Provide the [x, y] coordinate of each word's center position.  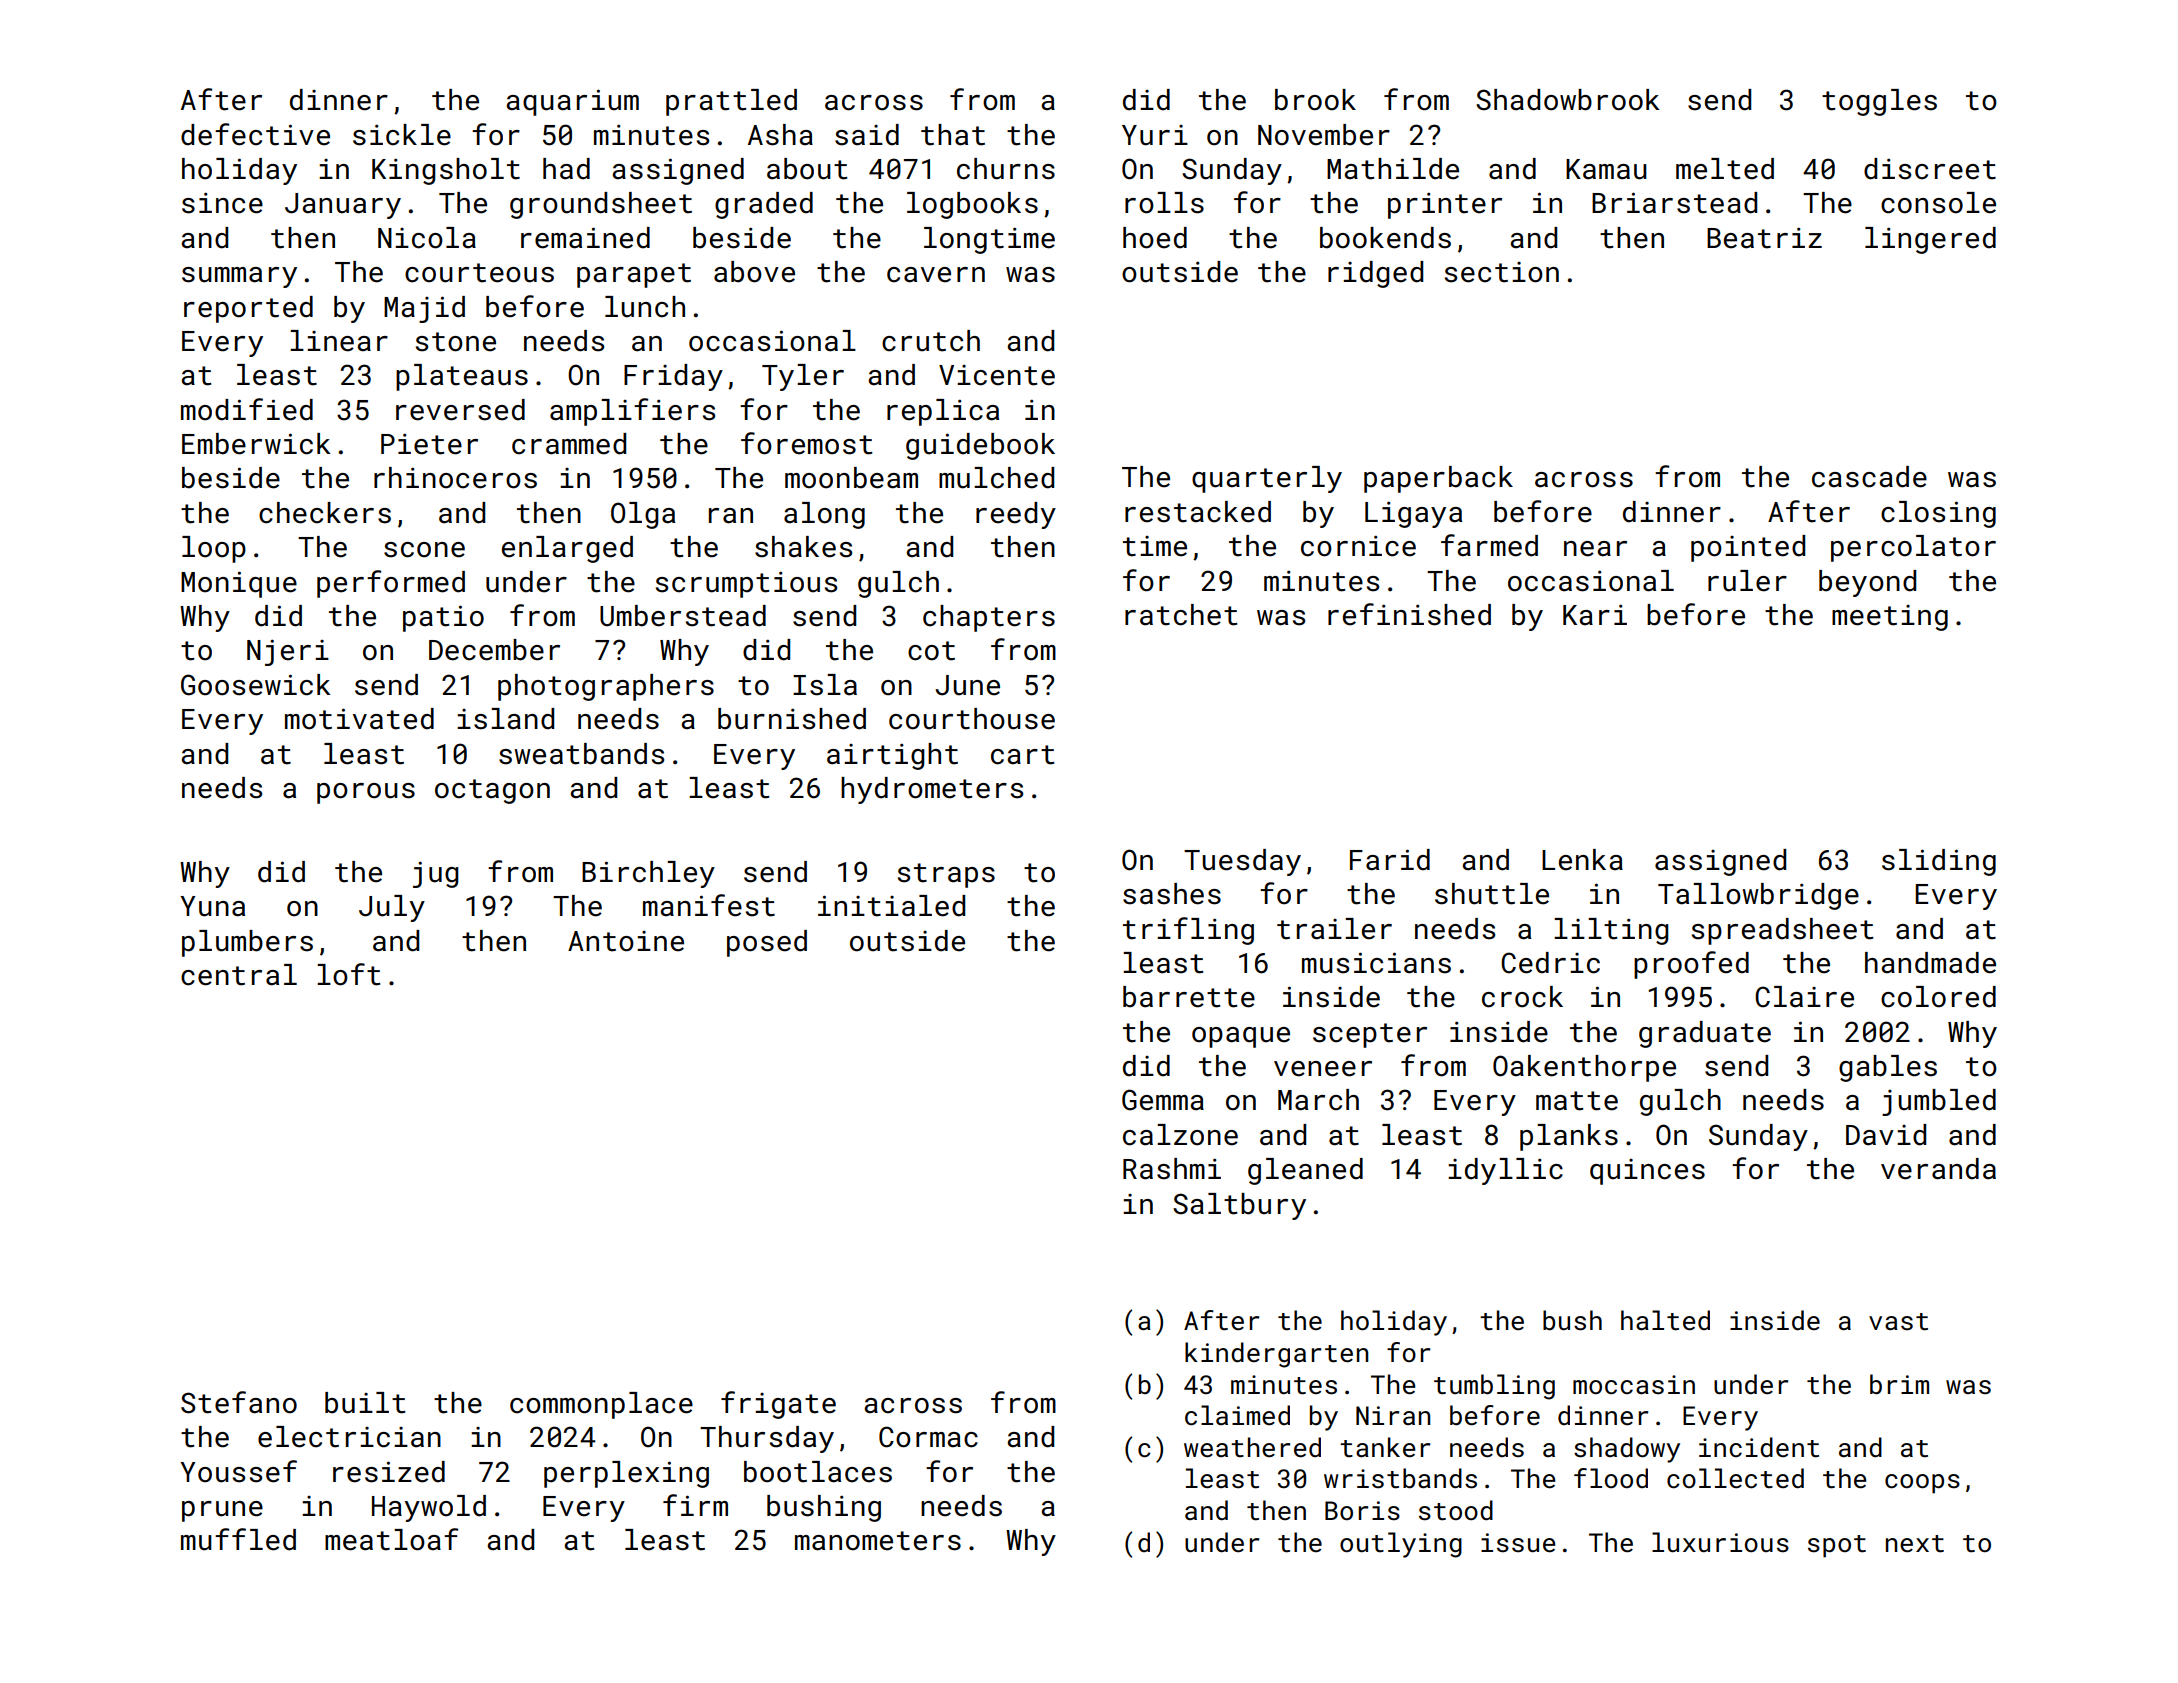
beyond [1867, 583]
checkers [325, 513]
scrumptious [746, 584]
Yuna [212, 906]
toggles [1879, 102]
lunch [645, 307]
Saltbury [1239, 1206]
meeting [1890, 618]
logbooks [972, 205]
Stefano [239, 1402]
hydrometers [932, 790]
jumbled [1939, 1102]
